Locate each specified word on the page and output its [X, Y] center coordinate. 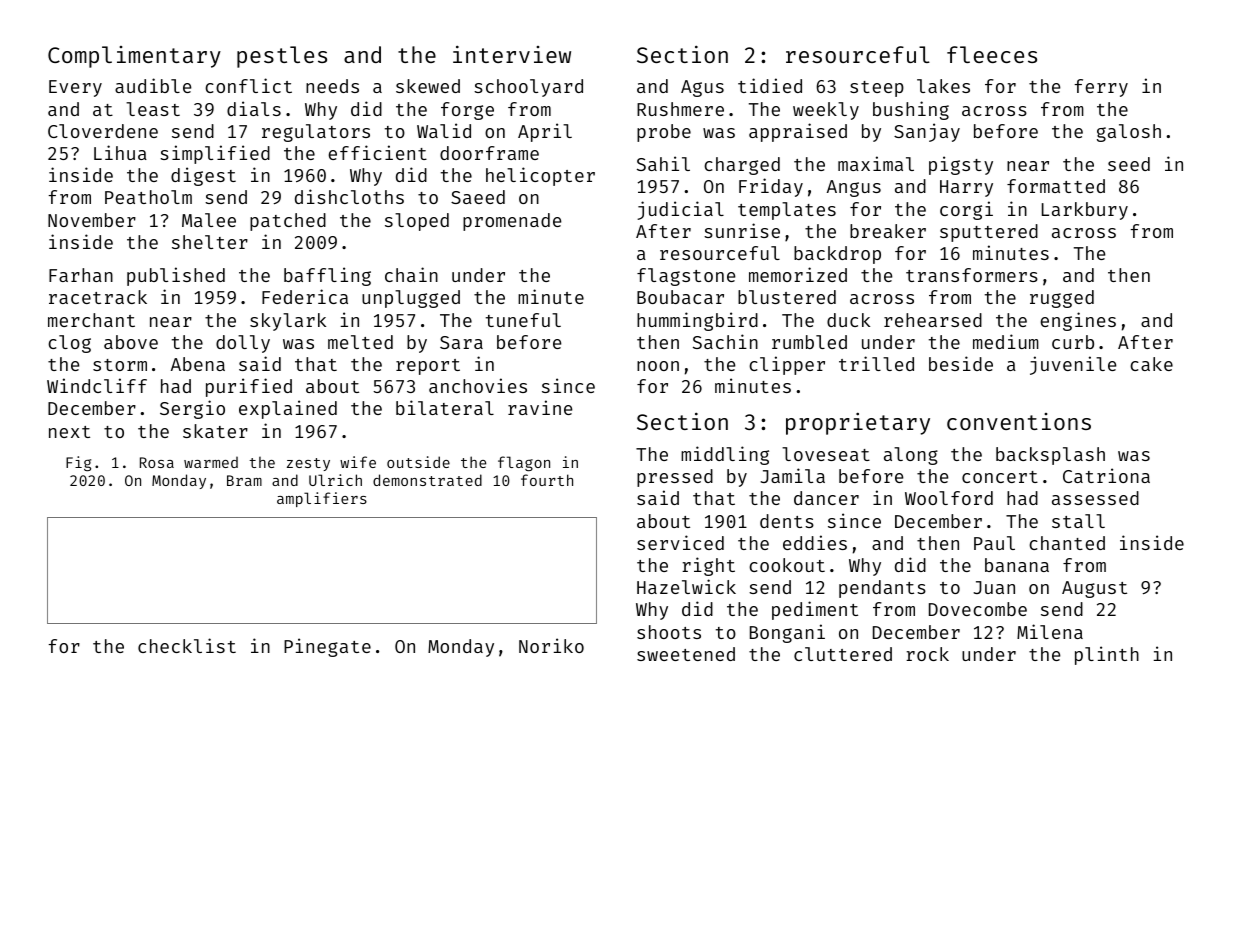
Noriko [551, 645]
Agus [702, 88]
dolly [243, 344]
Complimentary [134, 57]
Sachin [725, 341]
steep [877, 89]
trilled [876, 363]
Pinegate [327, 647]
